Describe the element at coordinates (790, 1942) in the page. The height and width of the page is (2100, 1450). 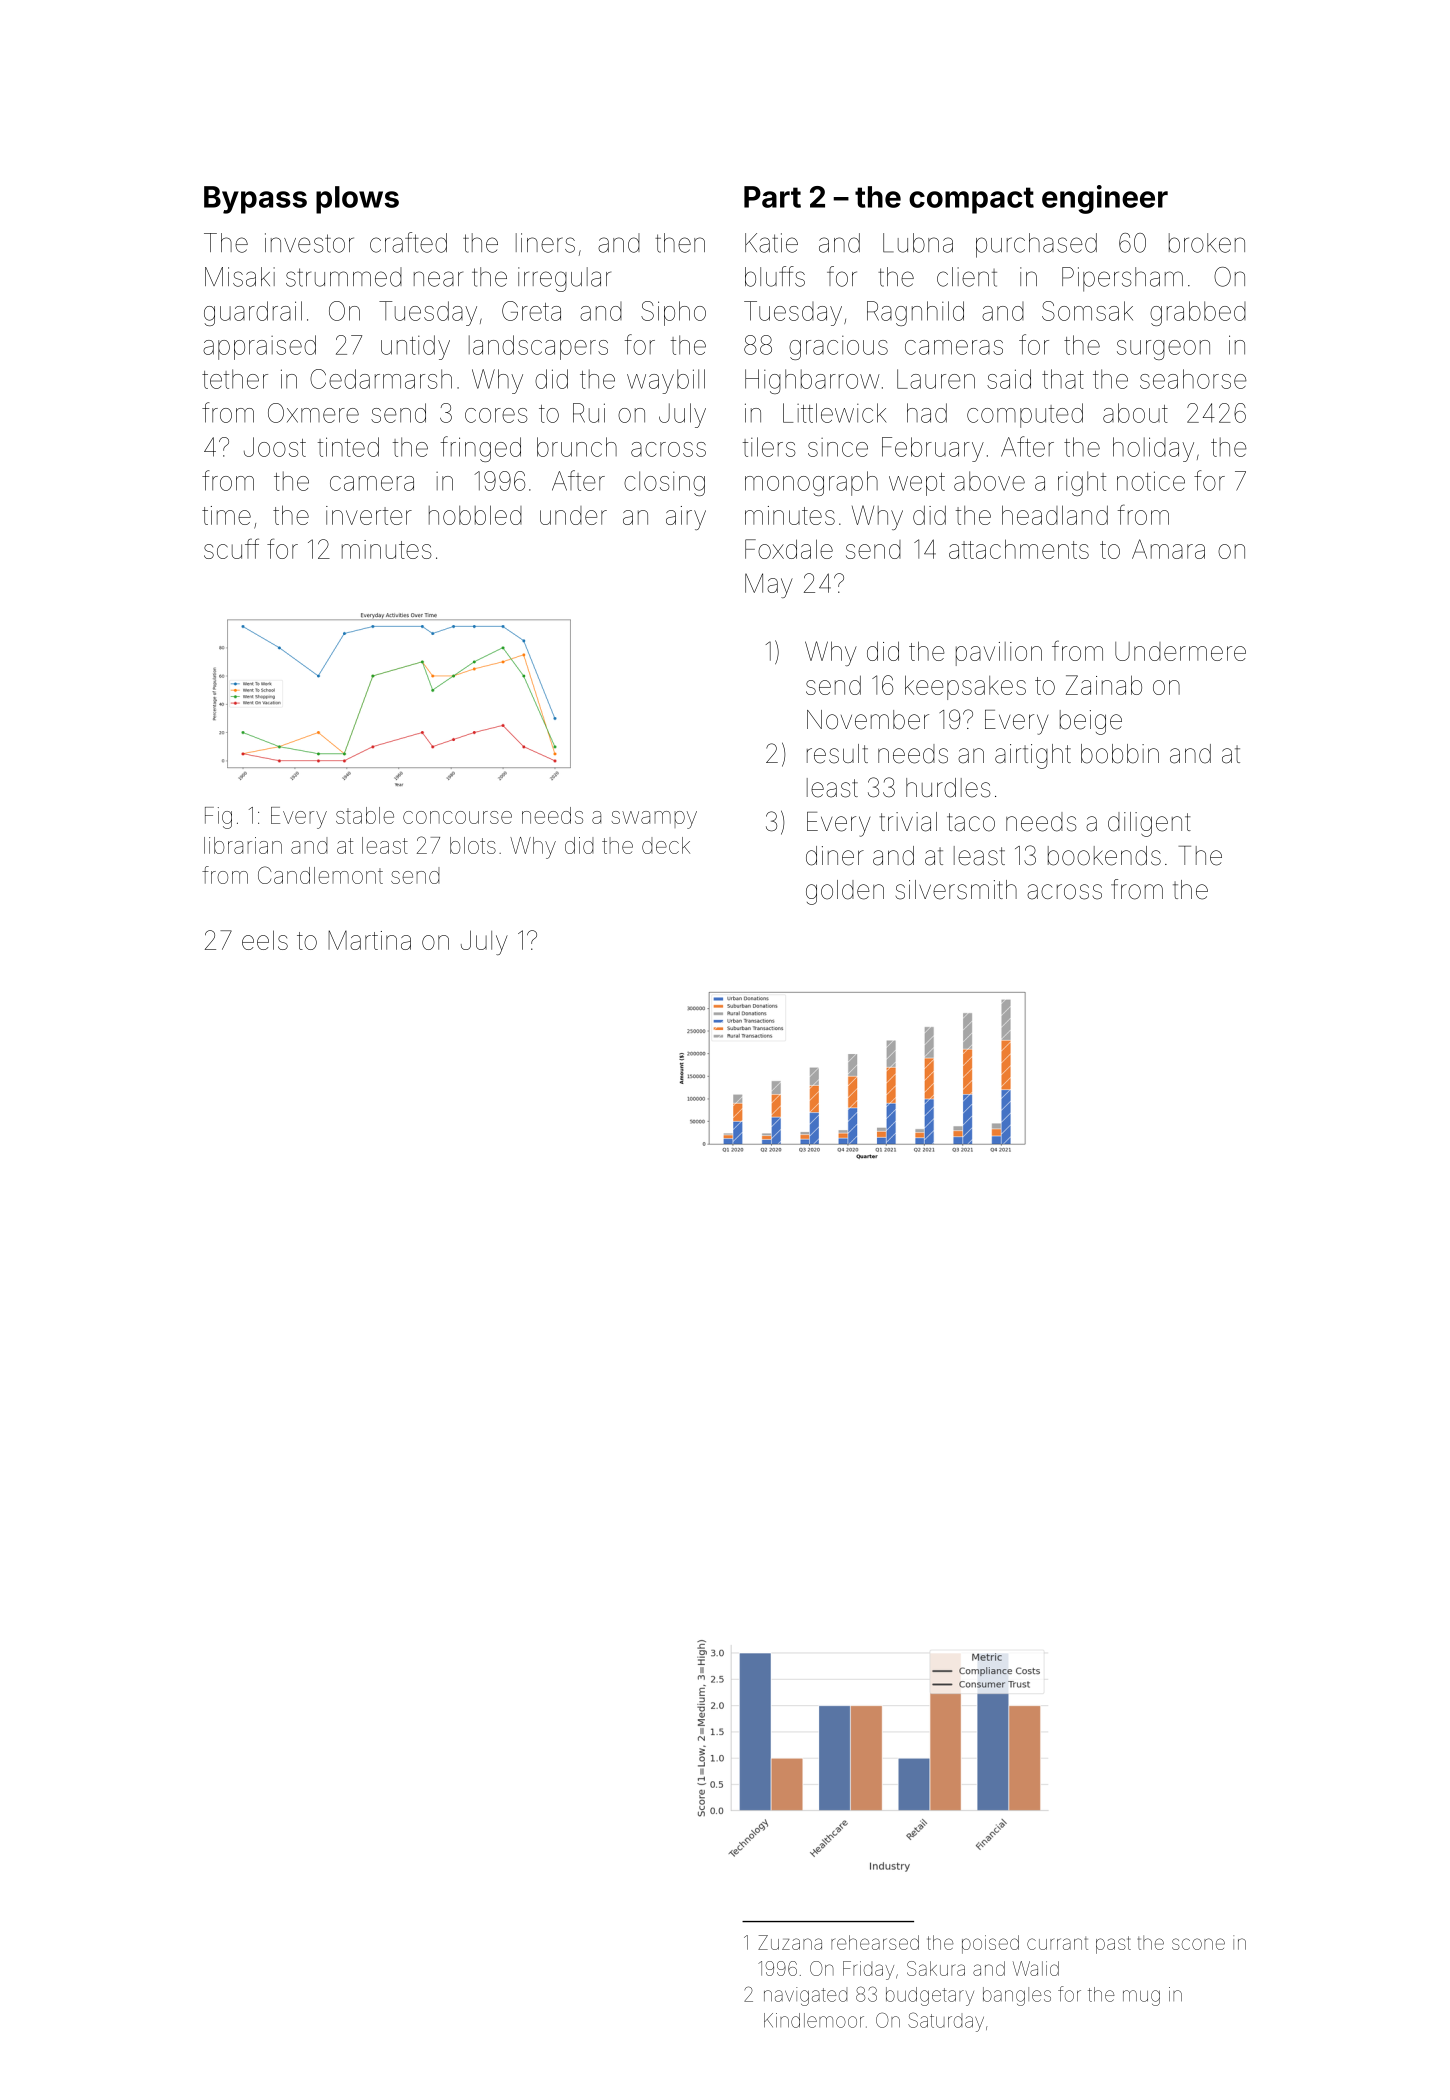
I see `Zuzana` at that location.
